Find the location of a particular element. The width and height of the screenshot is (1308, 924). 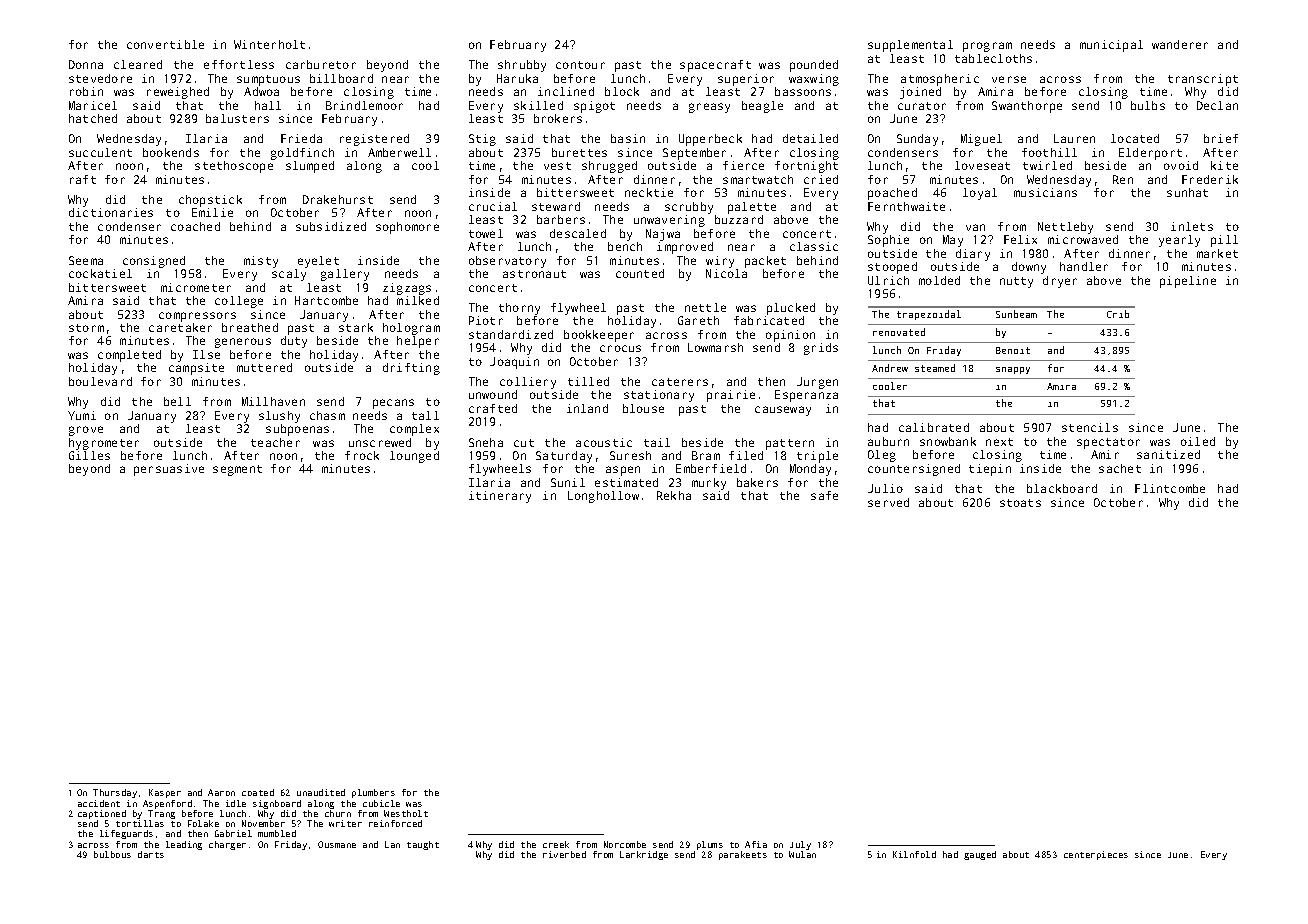

hatched is located at coordinates (93, 118).
